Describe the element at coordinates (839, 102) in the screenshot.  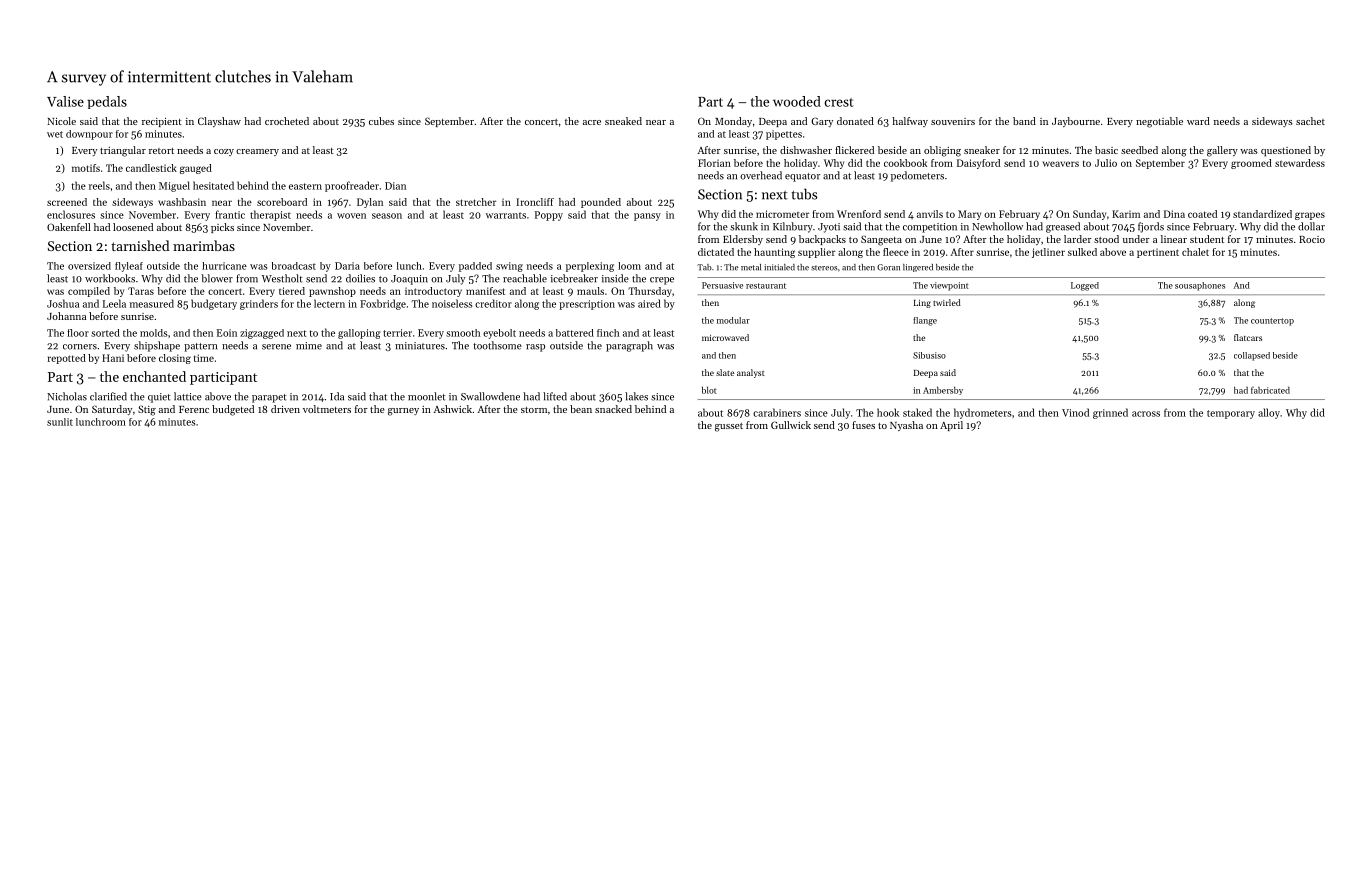
I see `crest` at that location.
